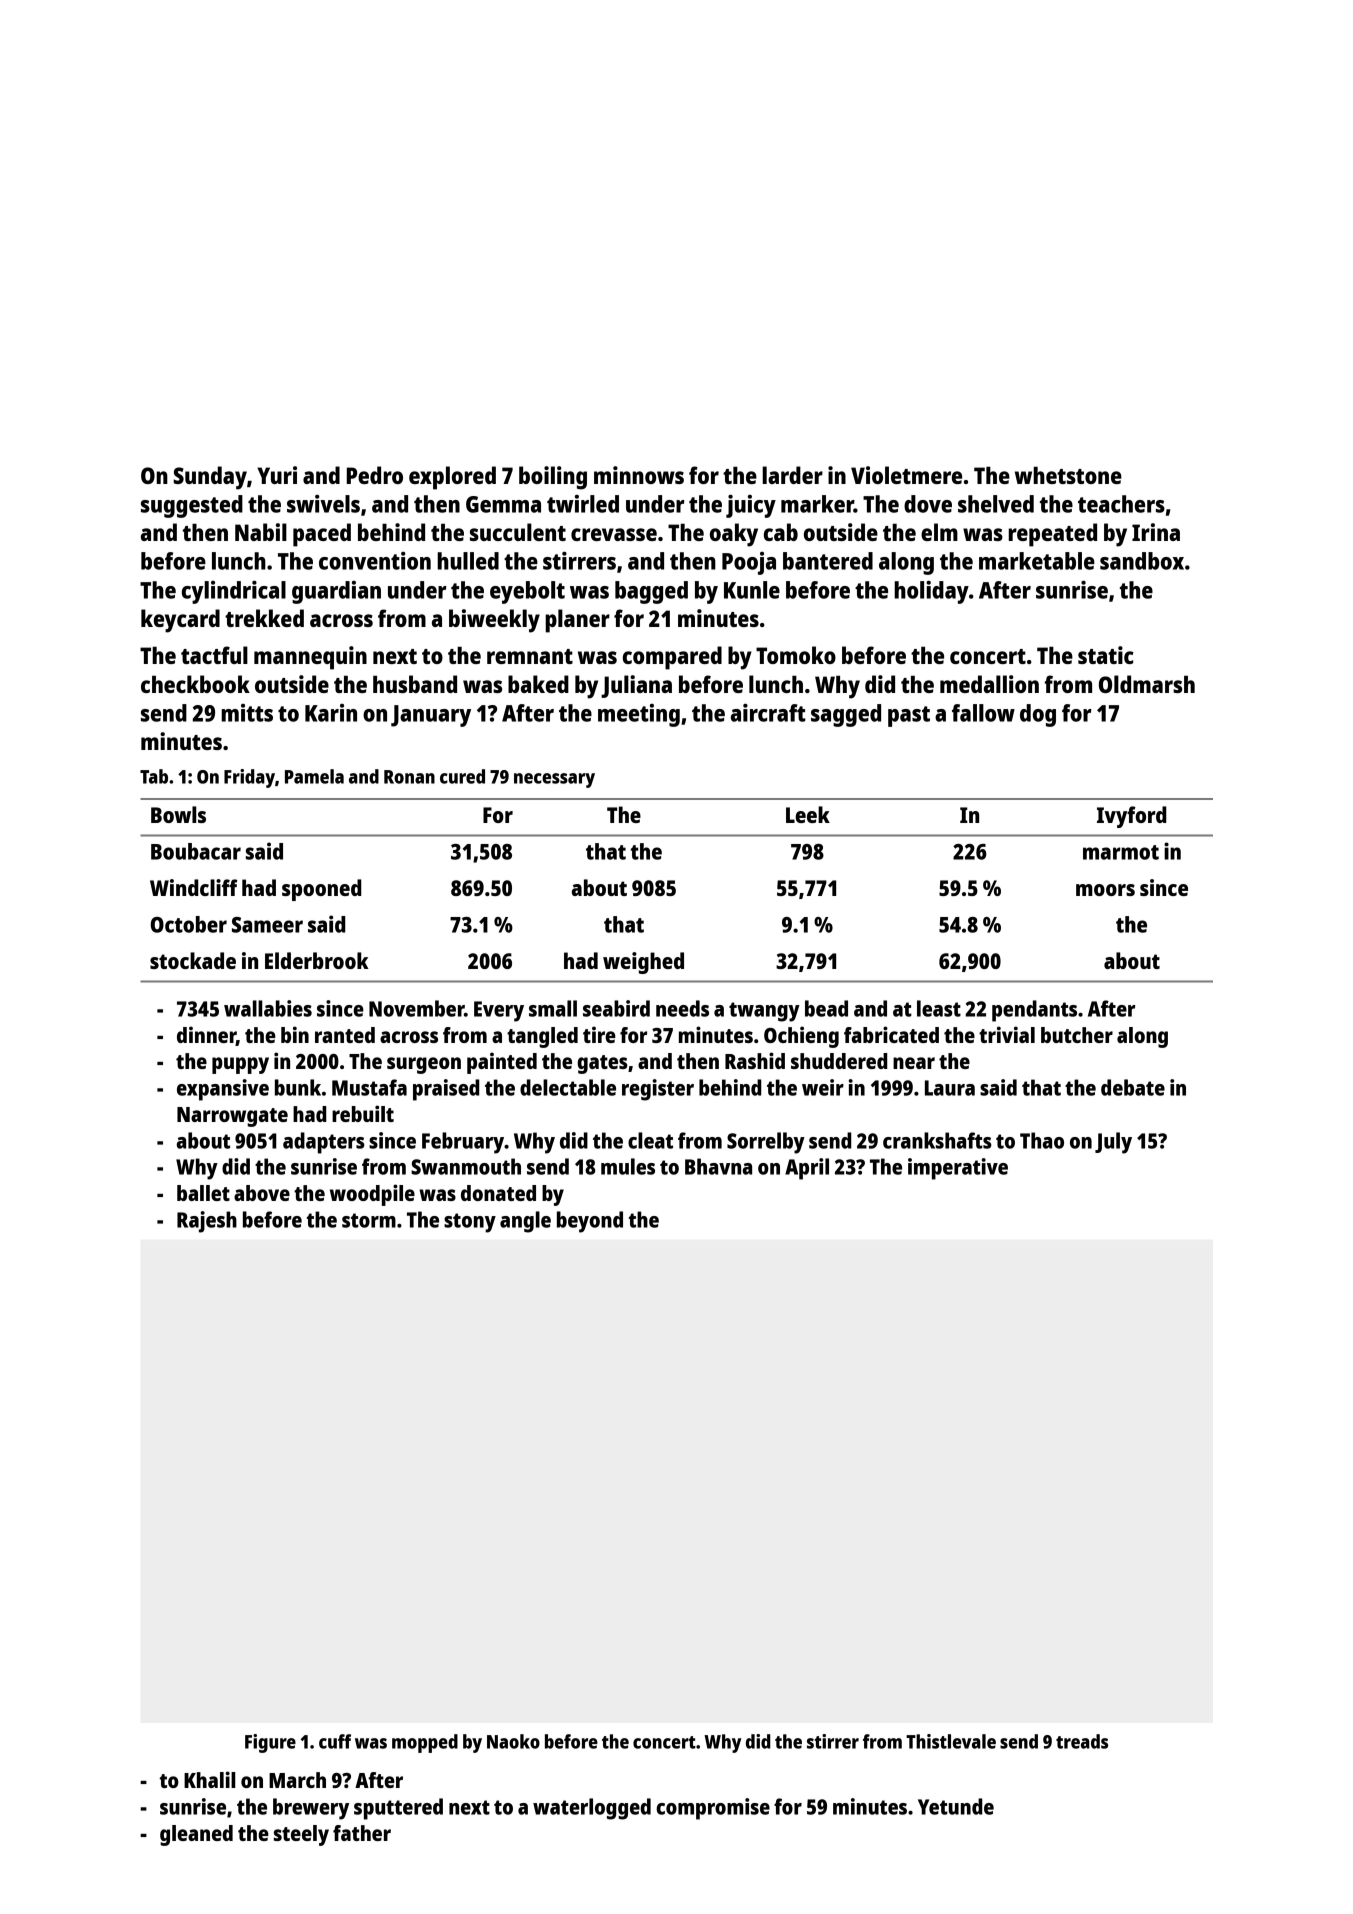 This screenshot has width=1353, height=1914. I want to click on imperative, so click(958, 1169).
